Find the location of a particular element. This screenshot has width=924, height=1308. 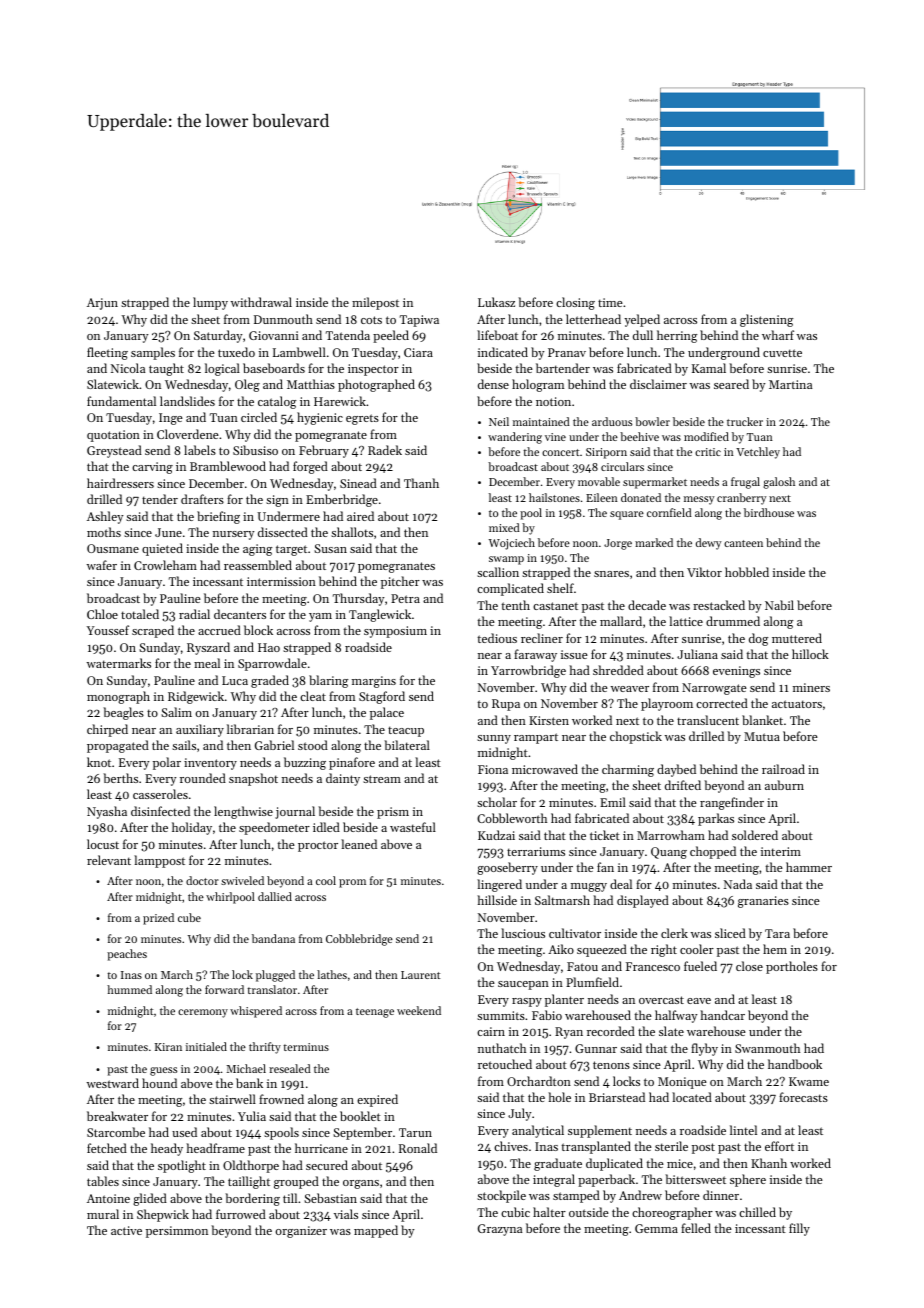

auburn is located at coordinates (784, 785).
